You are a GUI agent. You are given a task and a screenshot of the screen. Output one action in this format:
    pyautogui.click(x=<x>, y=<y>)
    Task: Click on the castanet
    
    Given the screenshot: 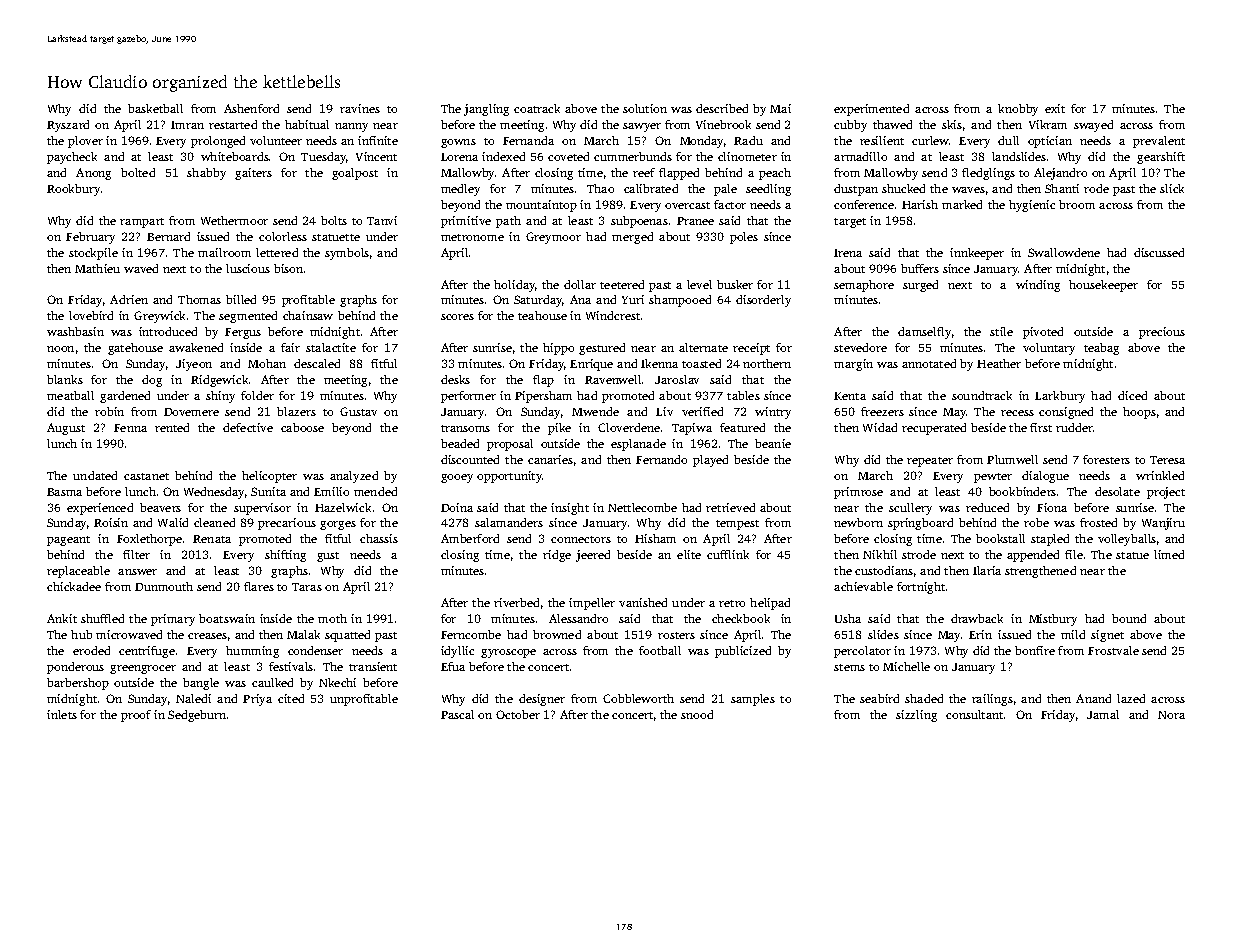 What is the action you would take?
    pyautogui.click(x=146, y=476)
